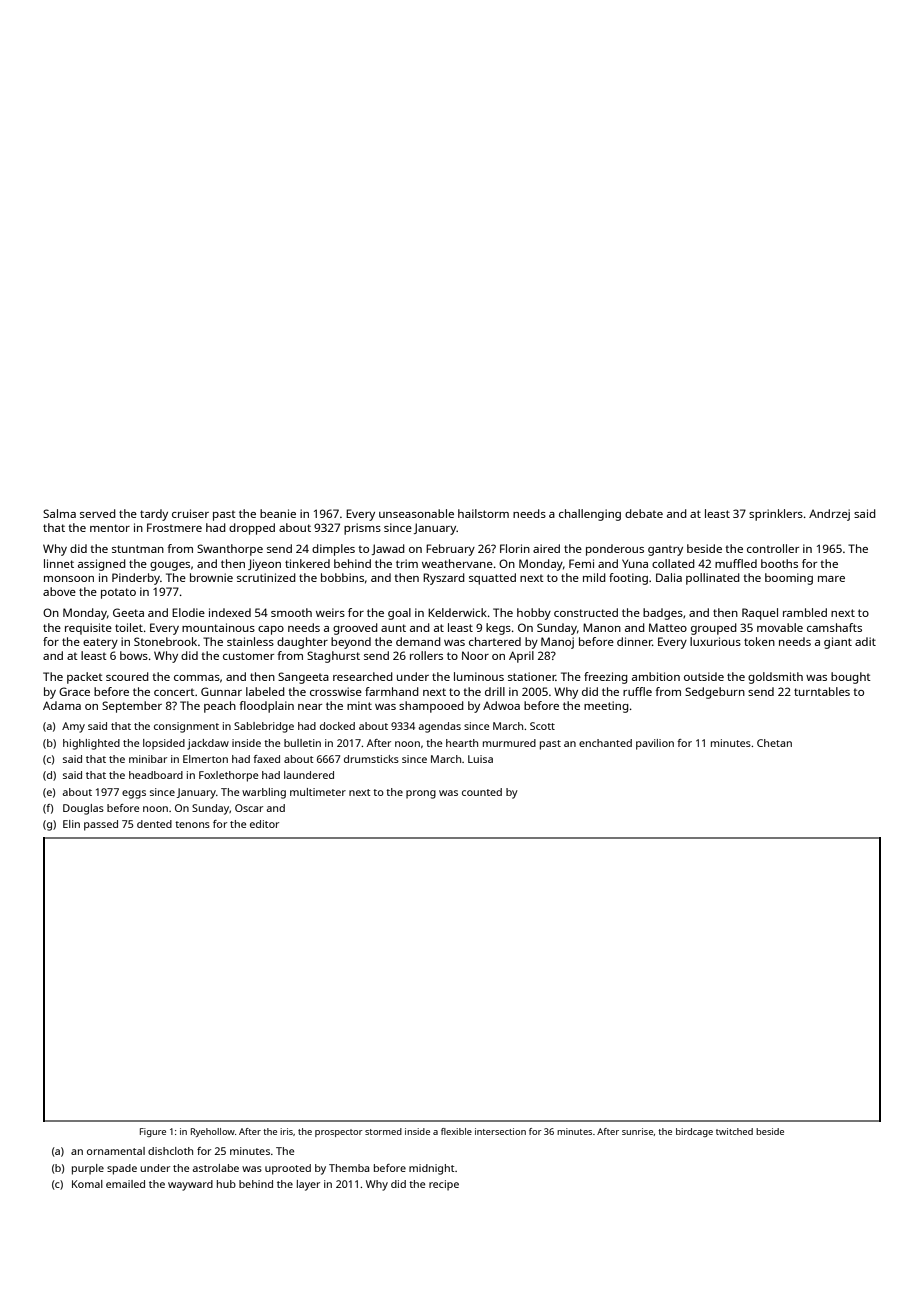  Describe the element at coordinates (213, 1132) in the image. I see `Ryehollow` at that location.
